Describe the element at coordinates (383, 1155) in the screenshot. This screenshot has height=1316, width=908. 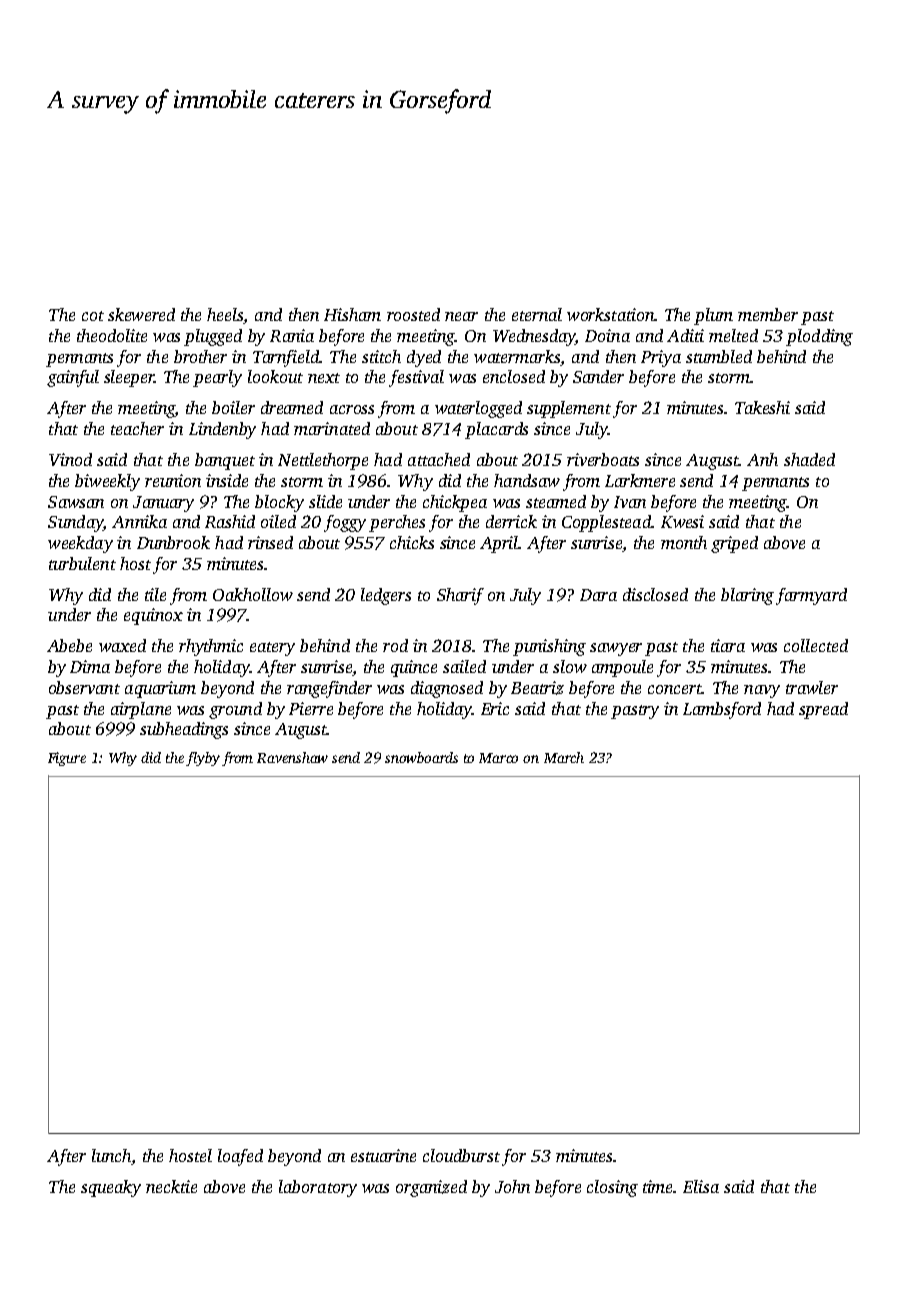
I see `estuarine` at that location.
